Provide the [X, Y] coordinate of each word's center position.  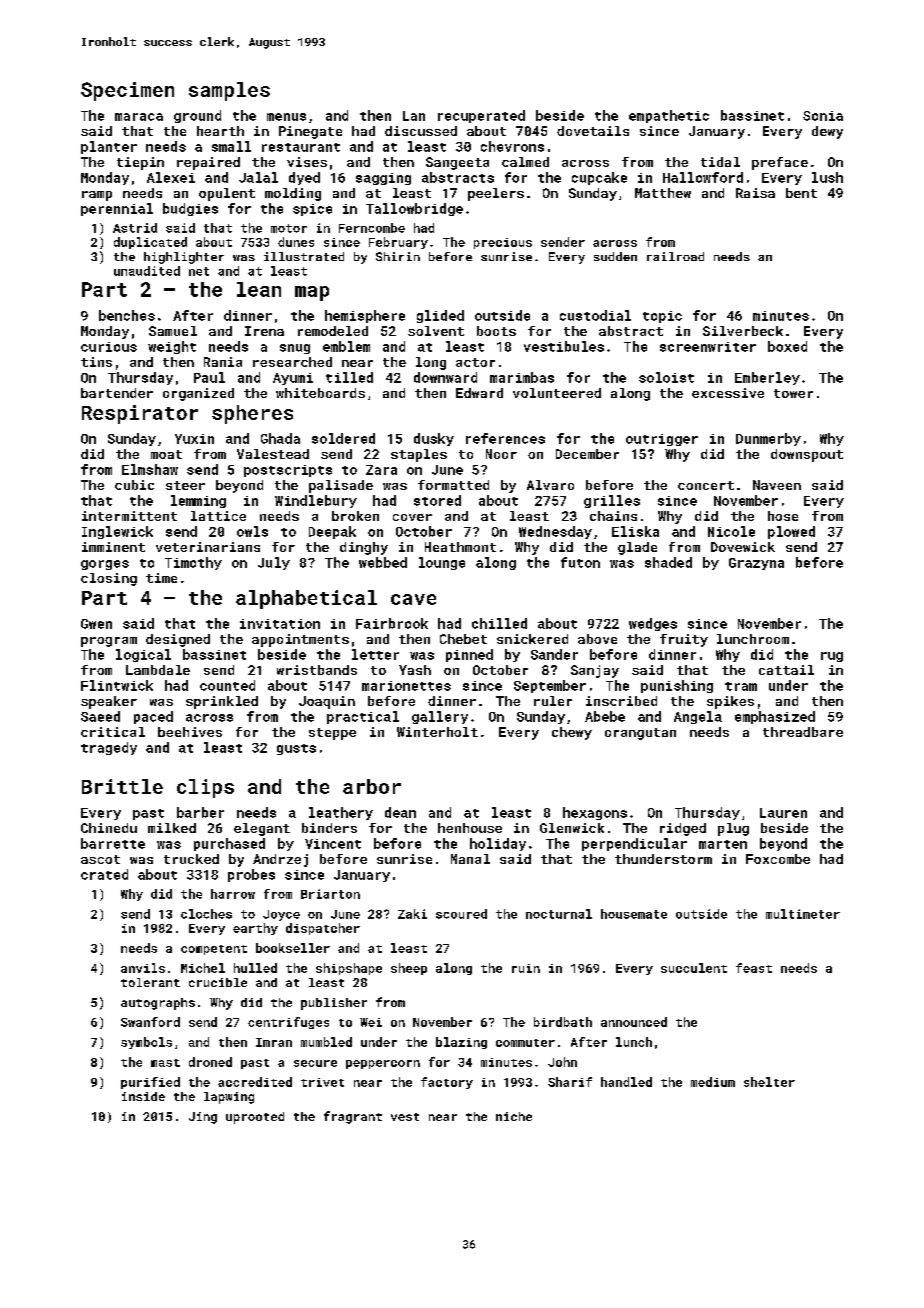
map [312, 293]
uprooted [255, 1118]
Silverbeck [743, 331]
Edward [479, 393]
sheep [409, 969]
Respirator [140, 414]
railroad [675, 256]
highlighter [184, 258]
